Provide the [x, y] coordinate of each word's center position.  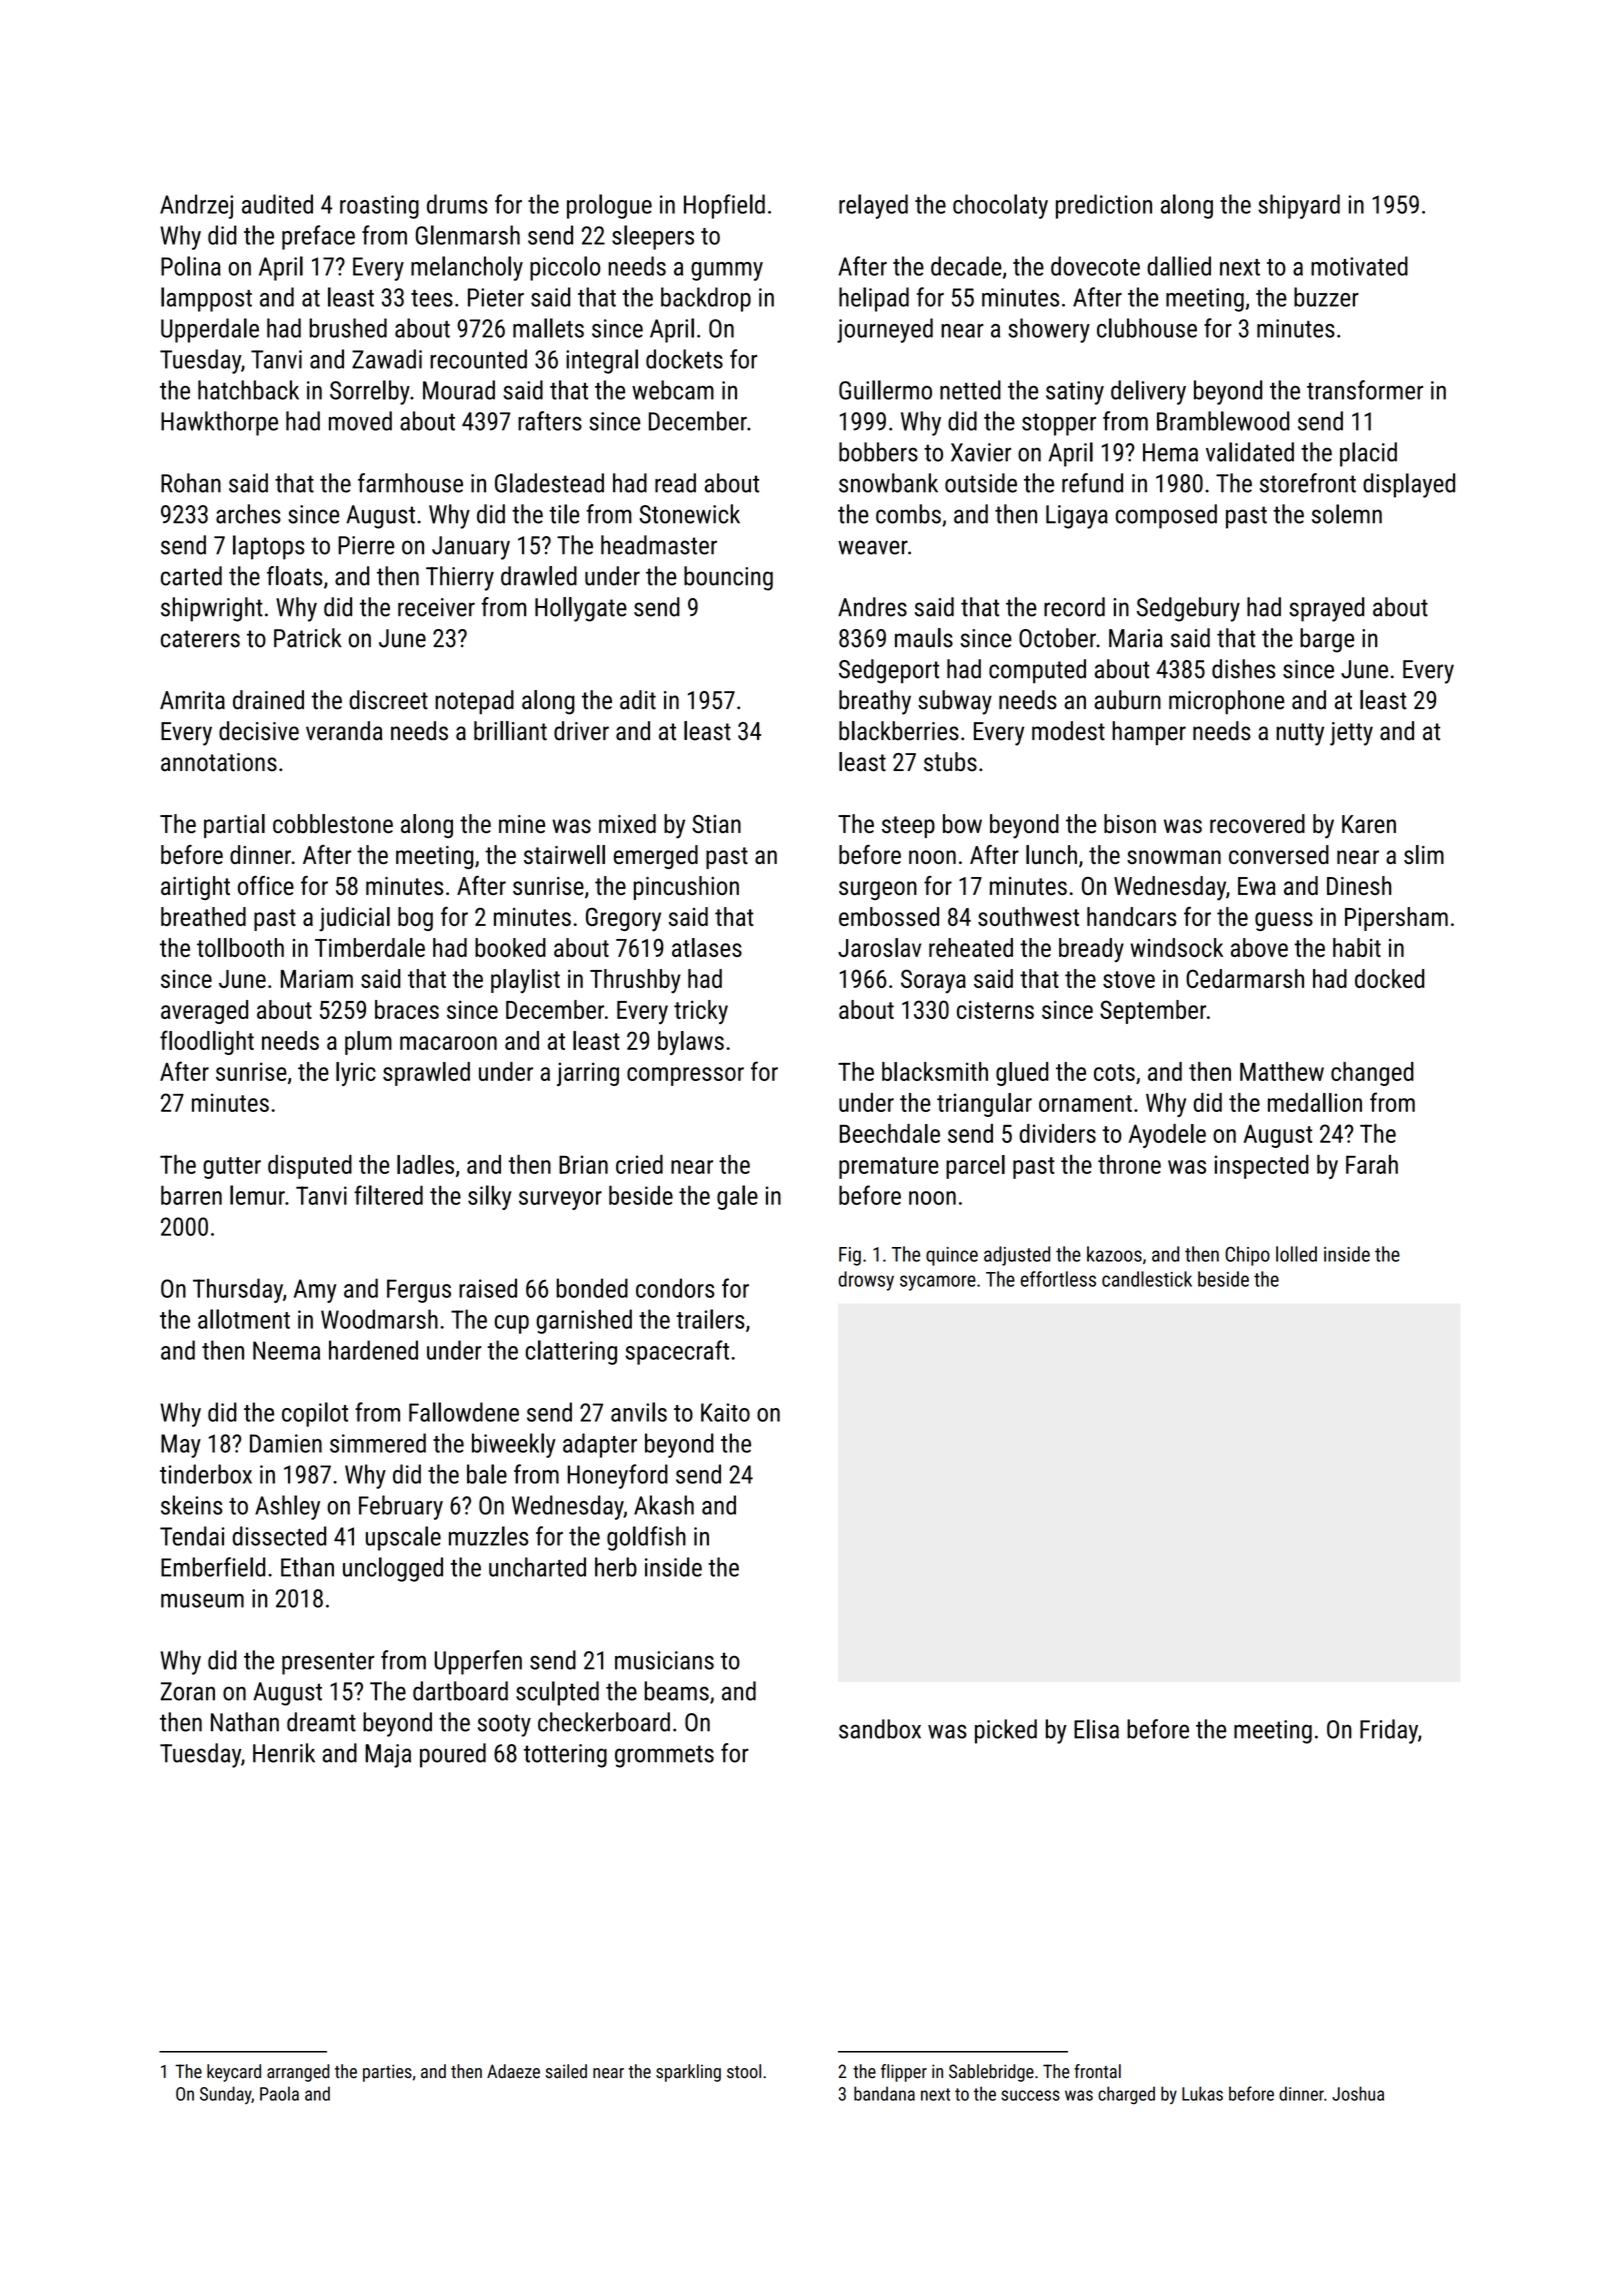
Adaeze [513, 2071]
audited [277, 204]
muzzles [488, 1536]
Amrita [192, 700]
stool [744, 2071]
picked [1006, 1731]
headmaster [659, 545]
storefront [1308, 483]
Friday [1389, 1731]
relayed [873, 206]
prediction [1104, 206]
